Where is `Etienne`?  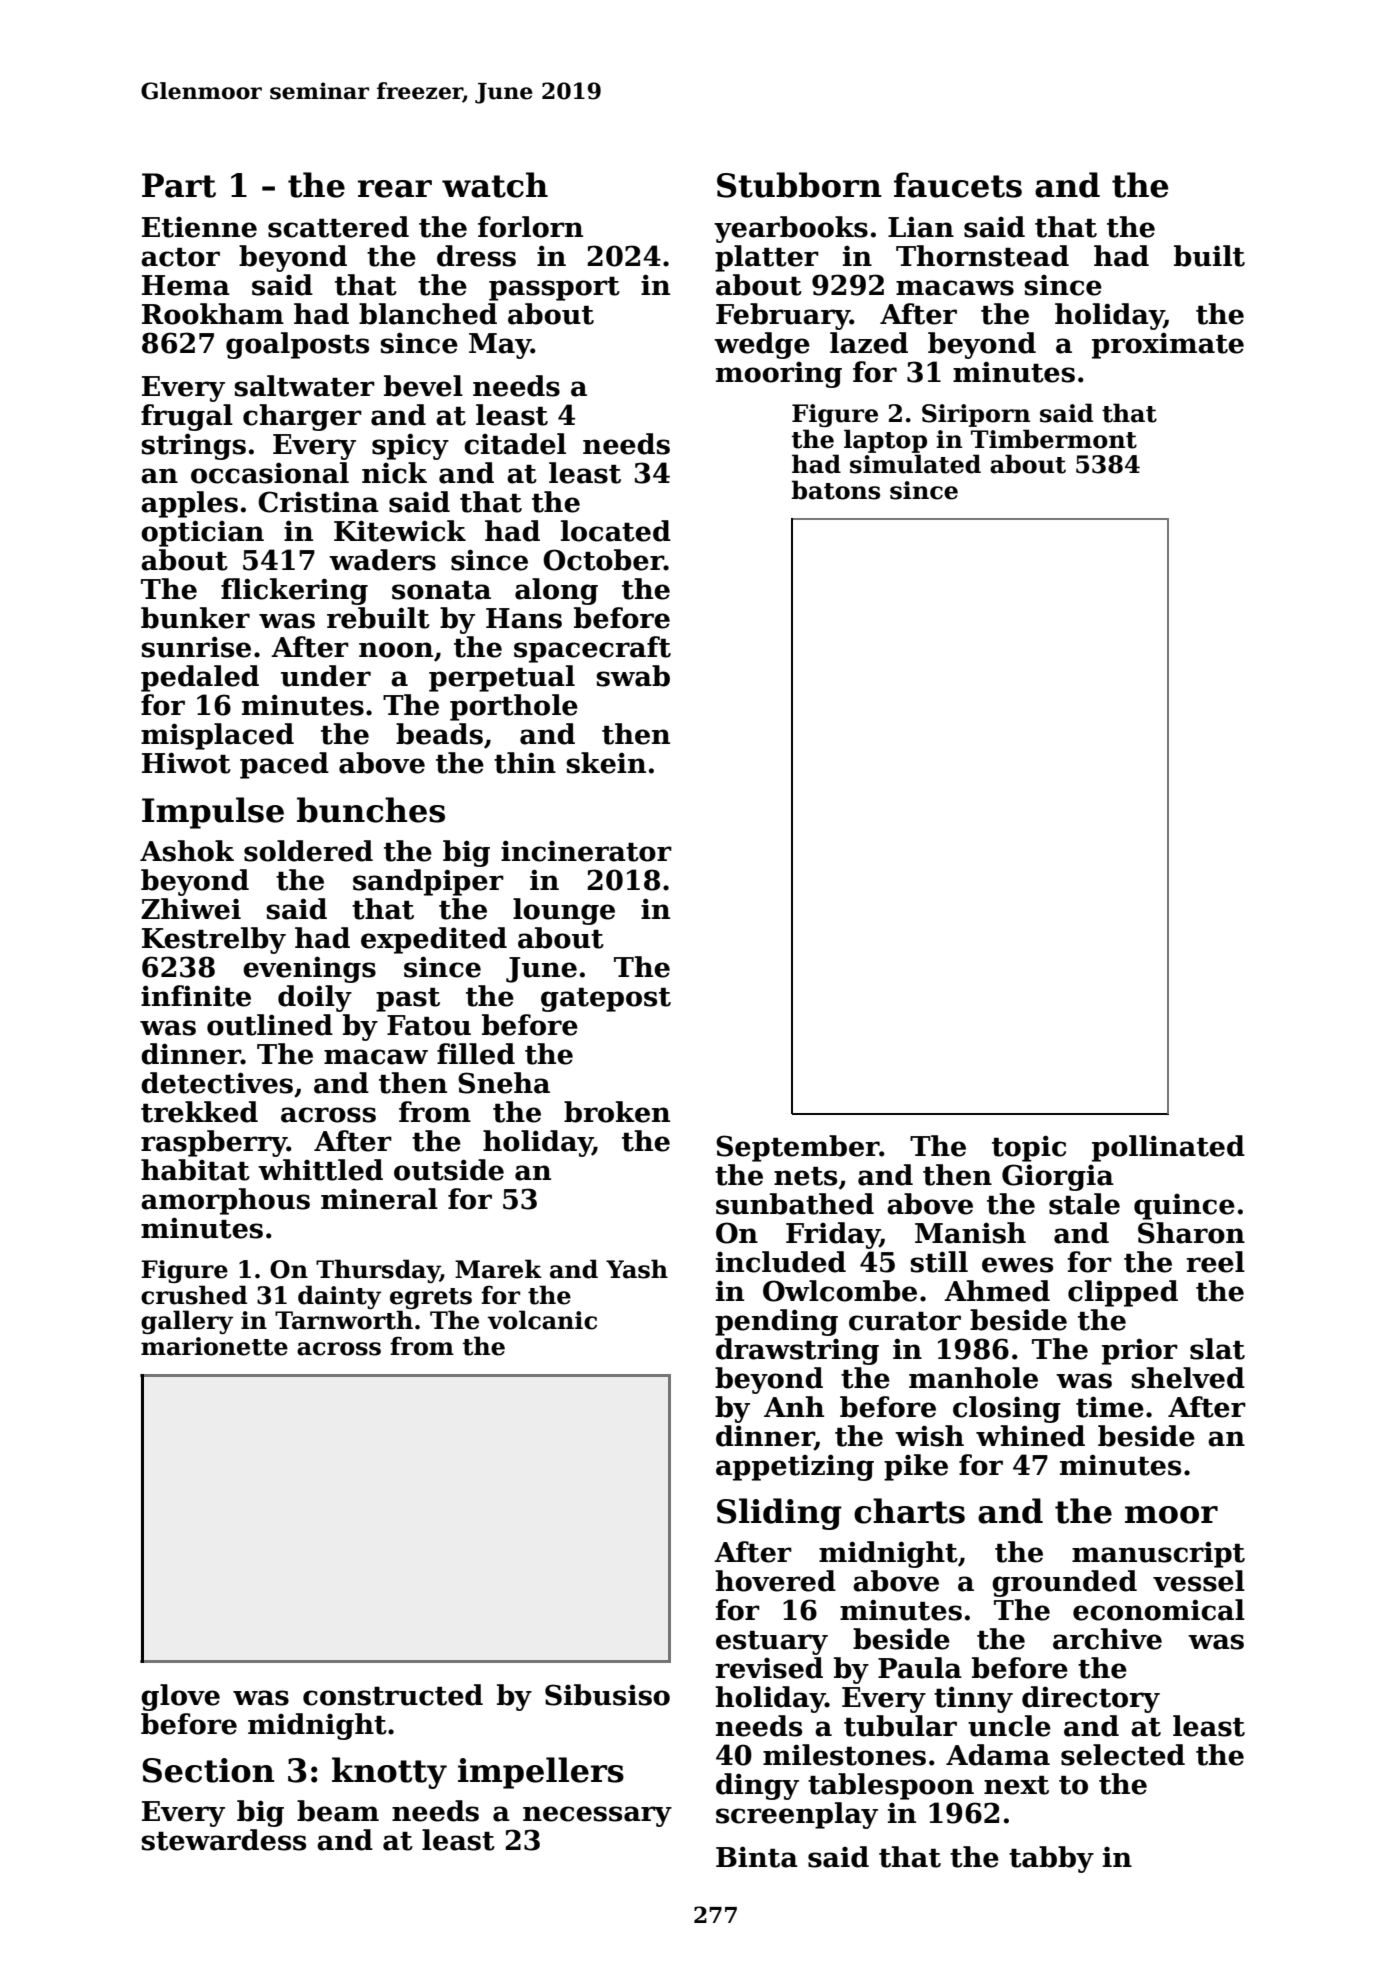 Etienne is located at coordinates (199, 227).
